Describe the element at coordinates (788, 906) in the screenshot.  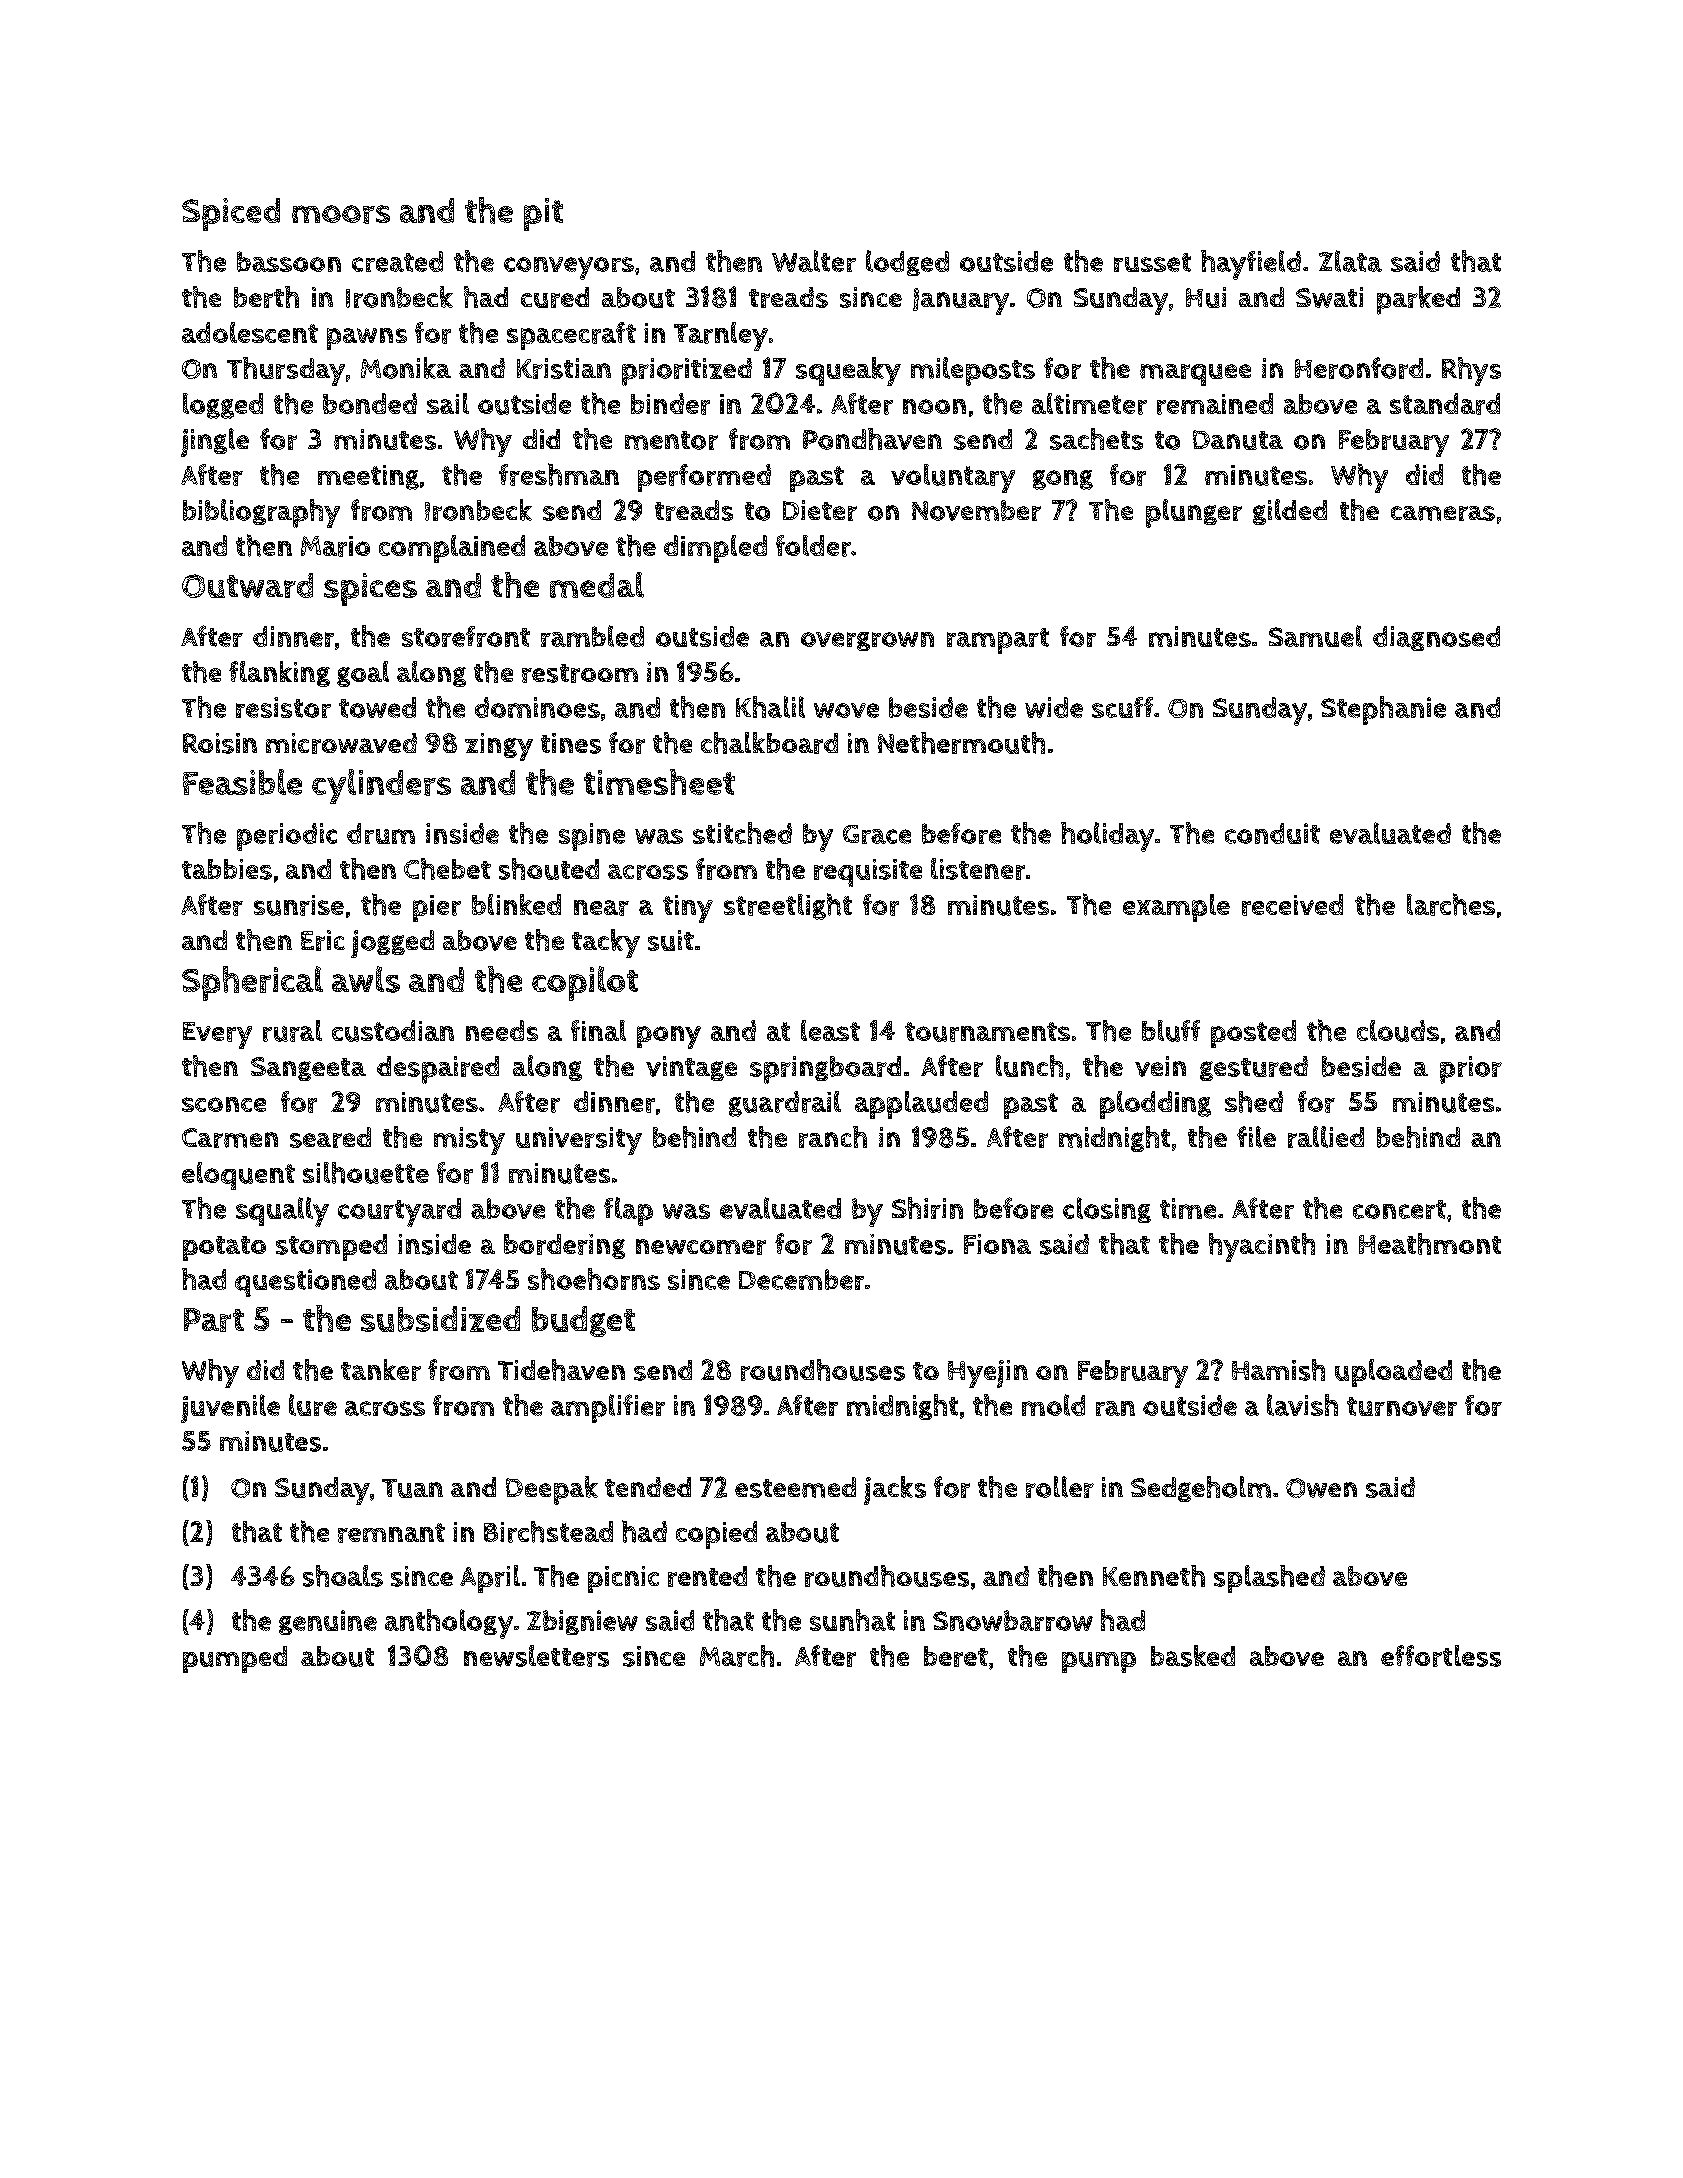
I see `streetlight` at that location.
